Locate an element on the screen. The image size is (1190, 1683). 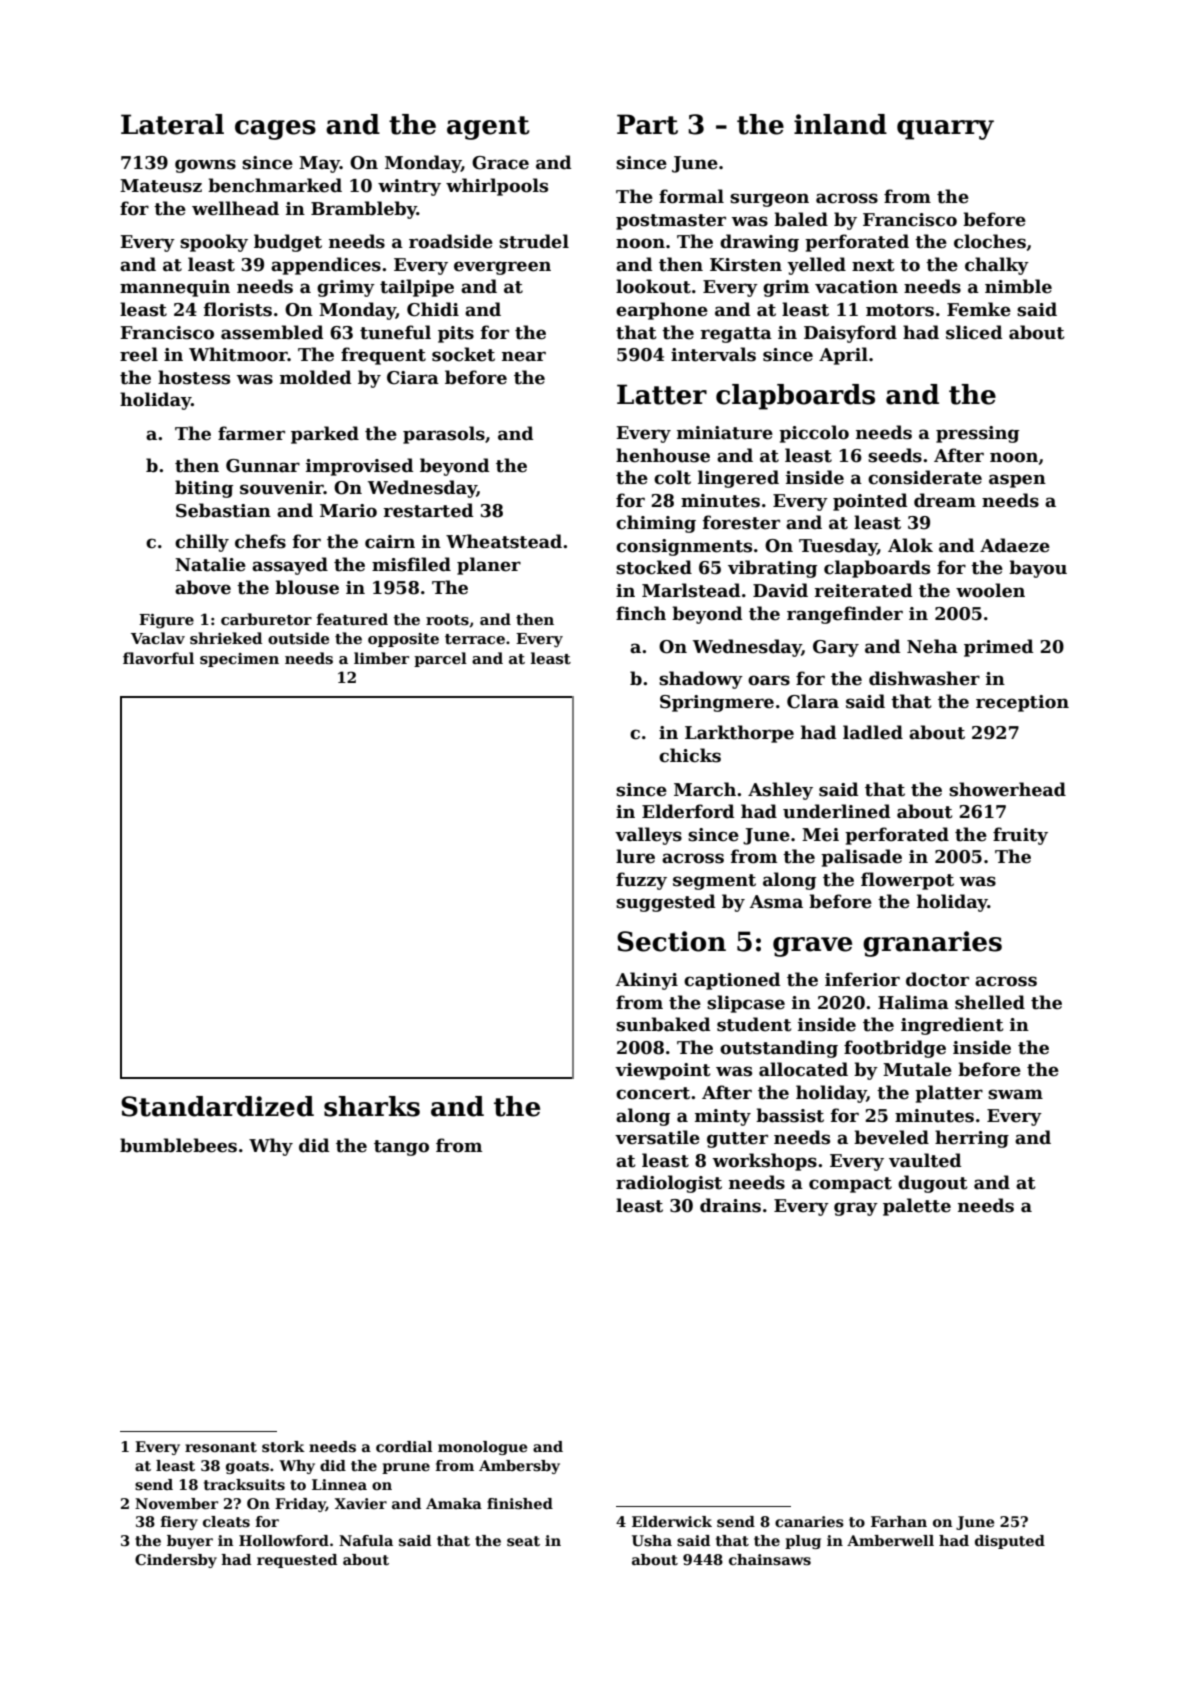
finished is located at coordinates (520, 1503).
